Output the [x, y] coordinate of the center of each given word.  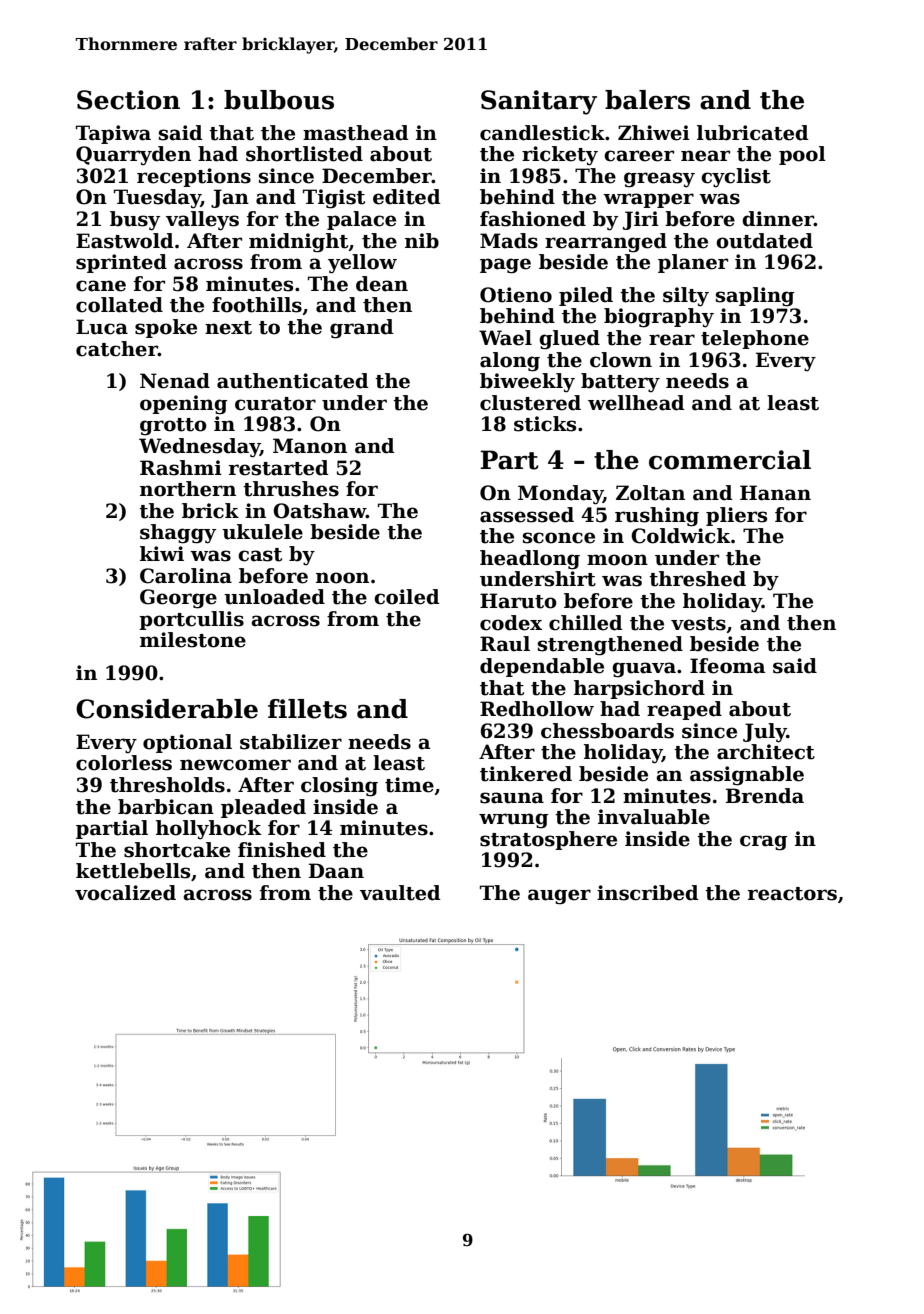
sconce [559, 538]
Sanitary [539, 102]
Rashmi [181, 468]
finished [282, 850]
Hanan [775, 493]
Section [128, 100]
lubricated [752, 133]
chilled [585, 623]
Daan [336, 871]
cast [260, 555]
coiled [406, 597]
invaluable [654, 817]
